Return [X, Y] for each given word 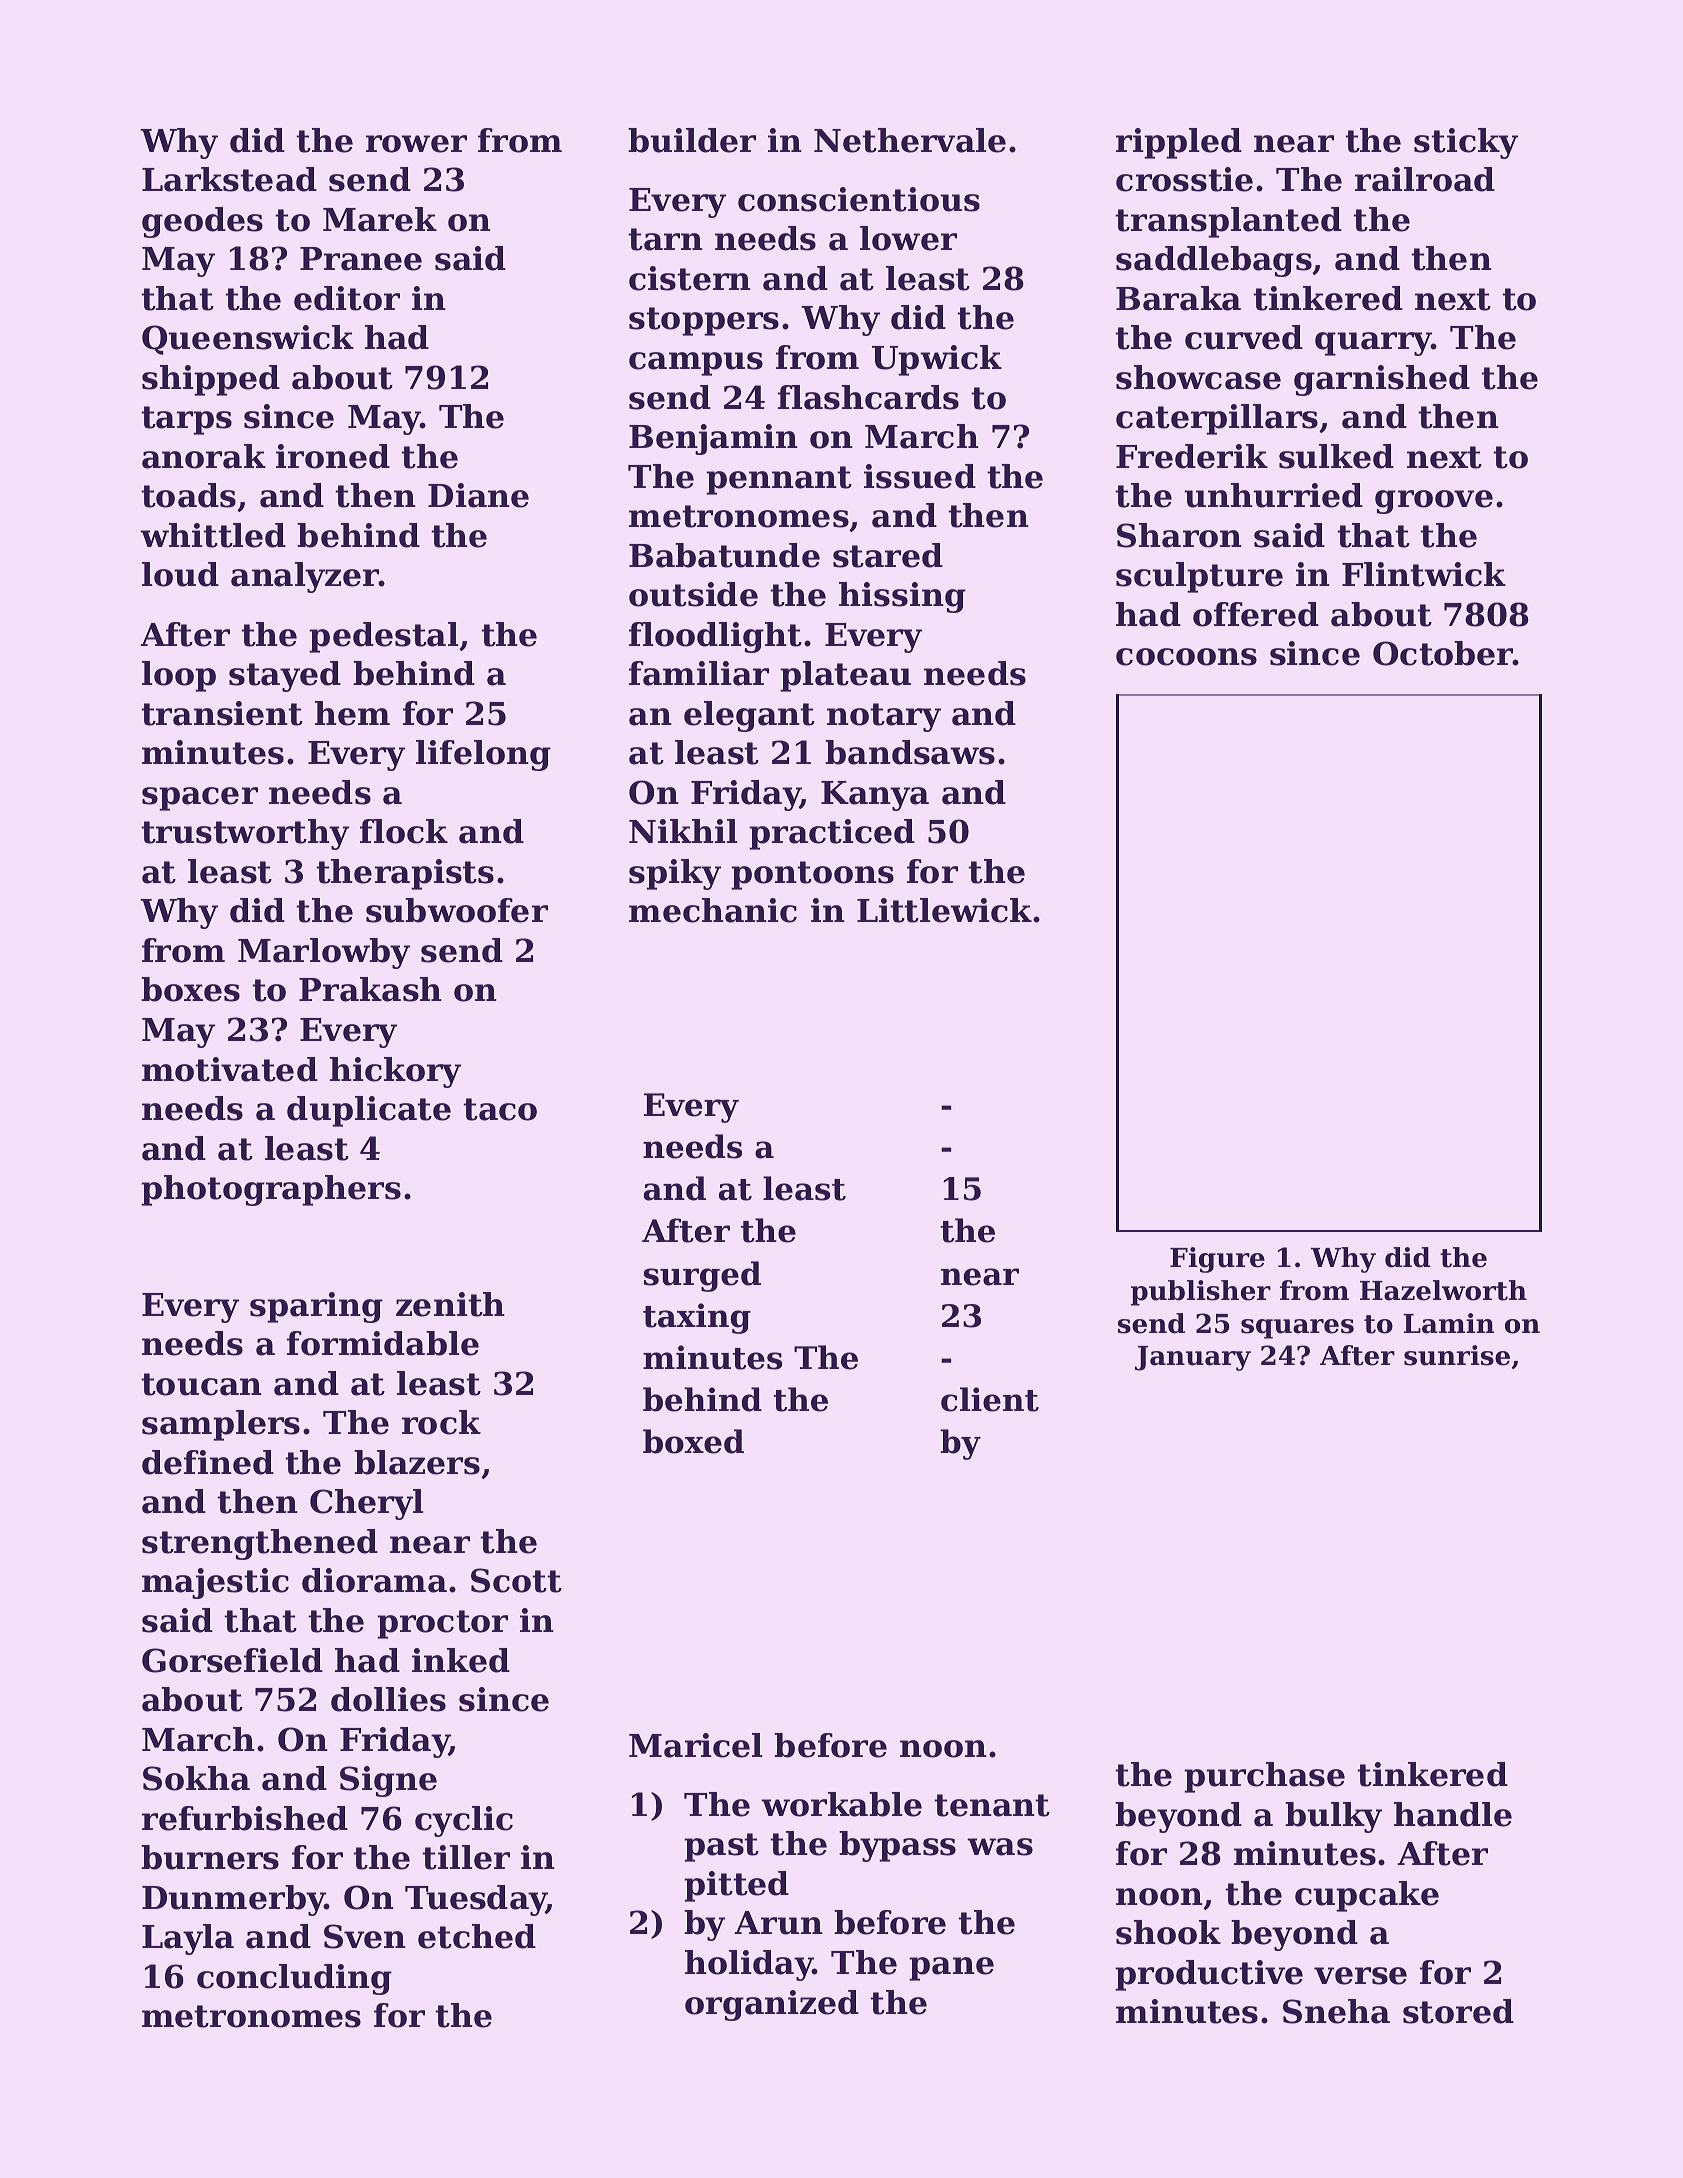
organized [772, 2005]
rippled [1179, 143]
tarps [186, 420]
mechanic [713, 910]
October [1443, 653]
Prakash [370, 989]
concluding [294, 1979]
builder [692, 140]
